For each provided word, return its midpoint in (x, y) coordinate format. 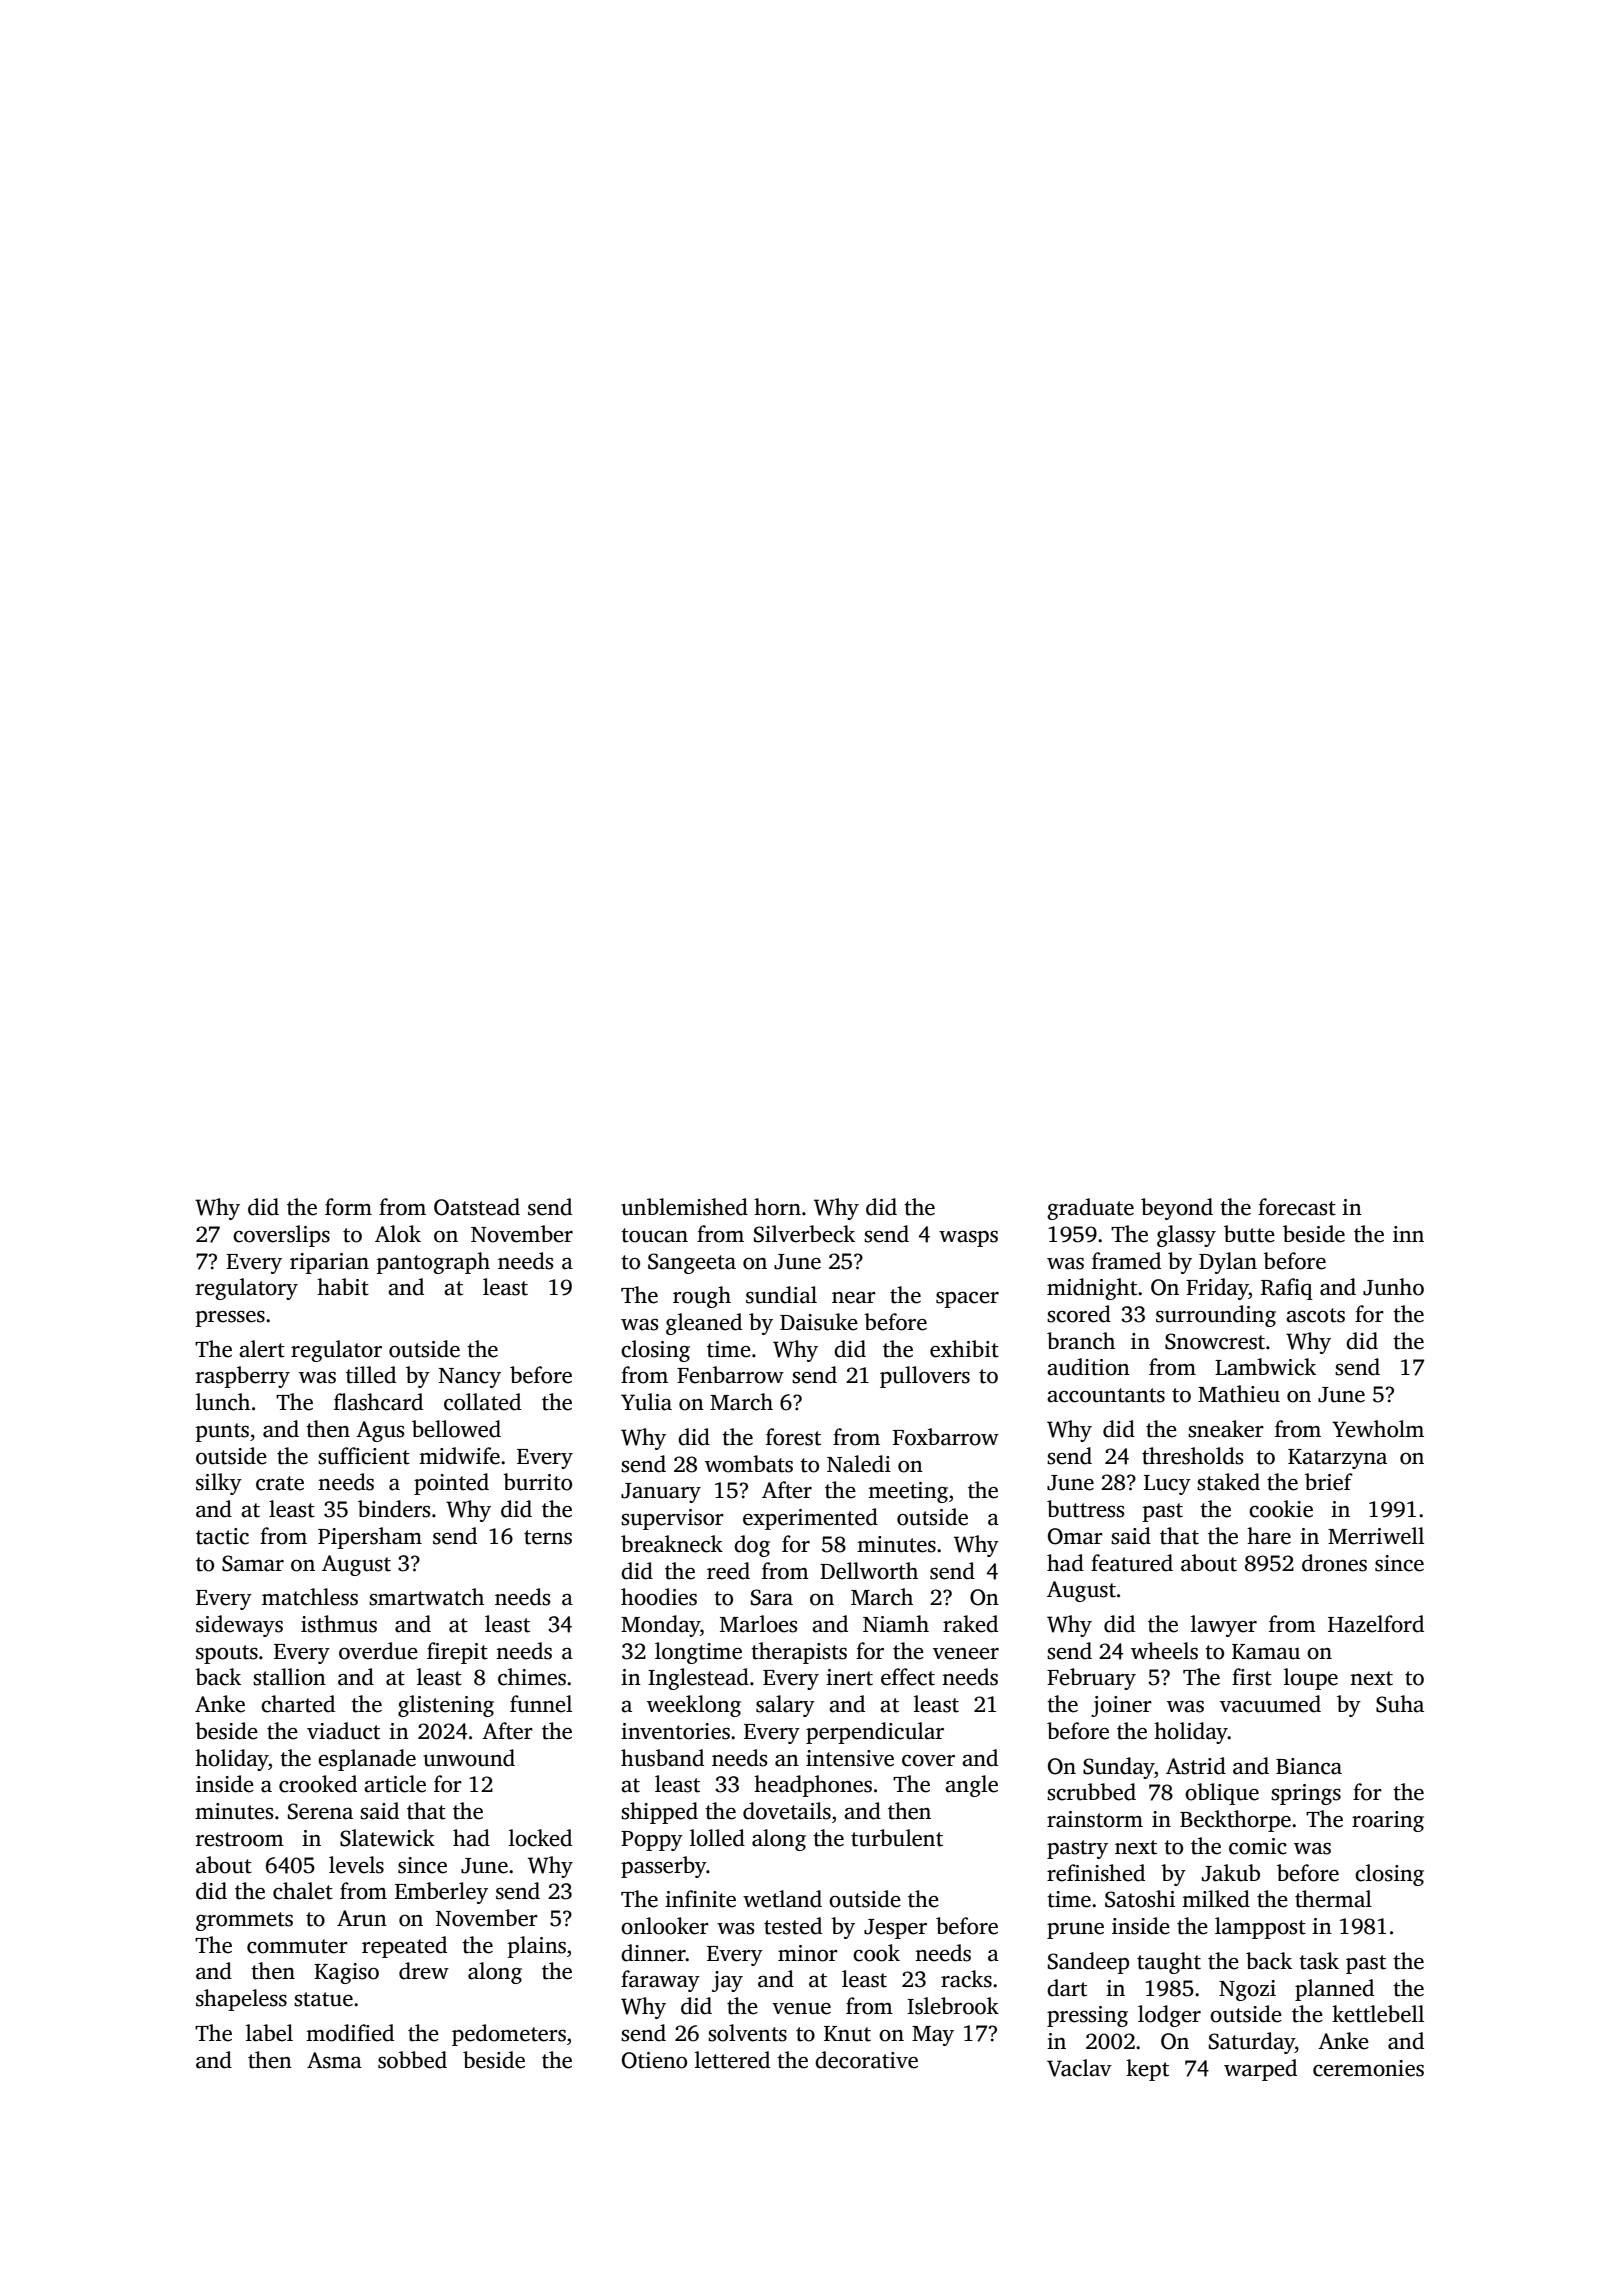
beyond (1177, 1209)
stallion (289, 1677)
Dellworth (869, 1571)
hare (1269, 1536)
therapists (799, 1653)
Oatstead (477, 1207)
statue (323, 1999)
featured (1132, 1563)
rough (702, 1297)
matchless (310, 1597)
